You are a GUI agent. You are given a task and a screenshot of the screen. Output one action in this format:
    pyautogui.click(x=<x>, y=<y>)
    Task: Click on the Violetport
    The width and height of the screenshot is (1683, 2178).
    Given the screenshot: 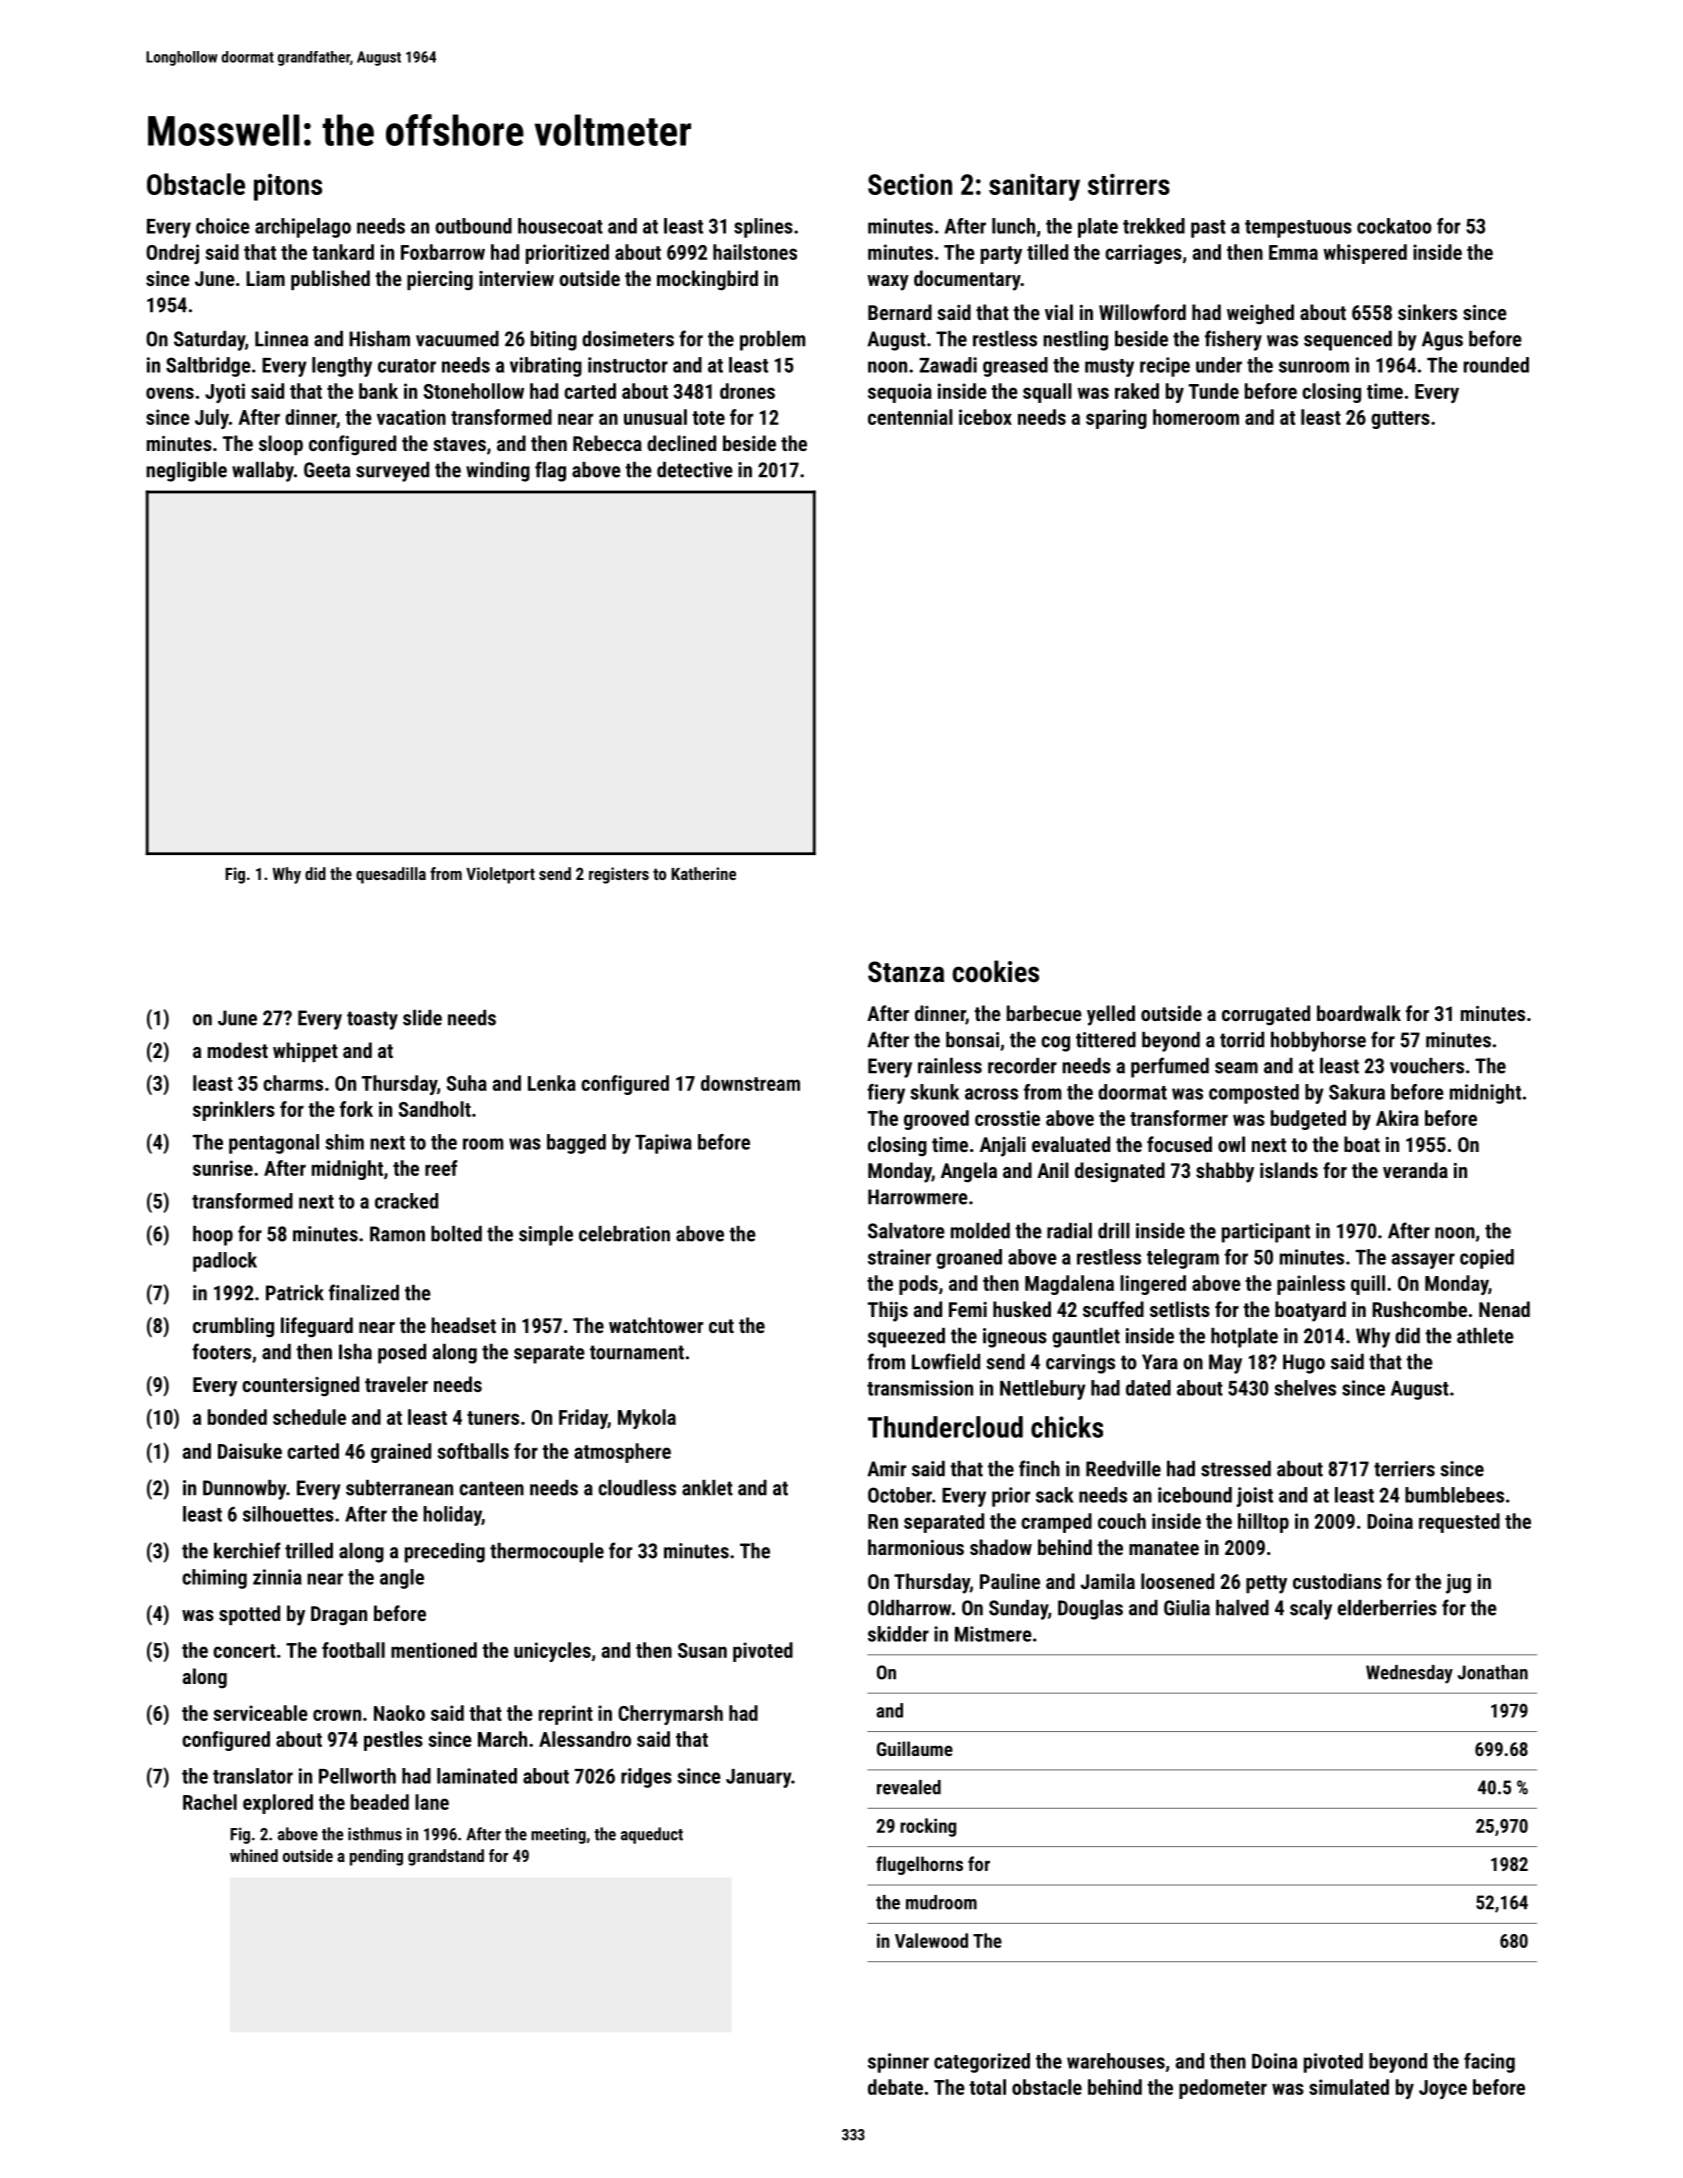 What is the action you would take?
    pyautogui.click(x=500, y=875)
